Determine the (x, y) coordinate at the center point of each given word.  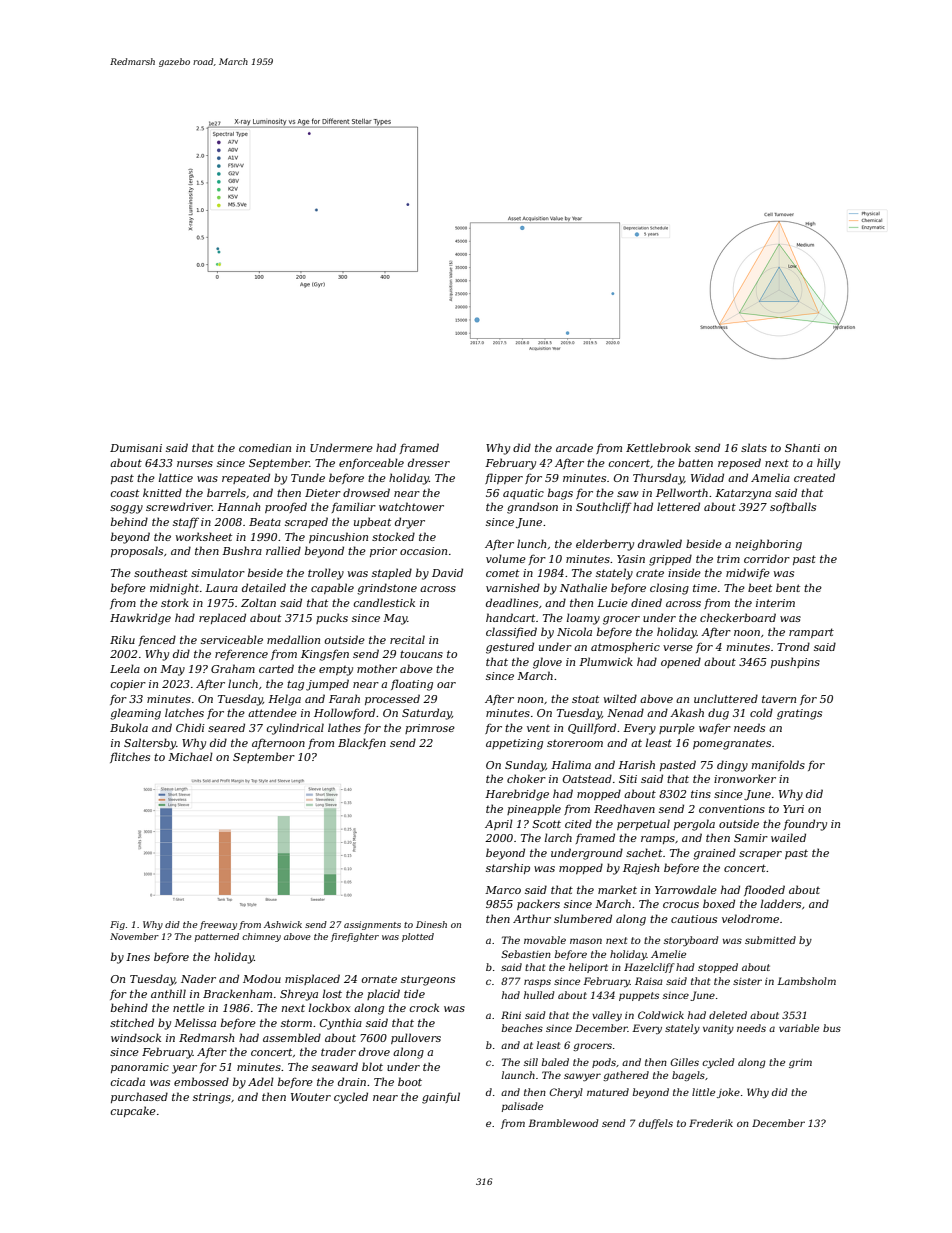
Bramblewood (563, 1123)
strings (212, 1098)
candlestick (384, 602)
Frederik (711, 1123)
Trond (793, 646)
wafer (715, 728)
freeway (218, 925)
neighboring (769, 545)
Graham (233, 668)
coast (124, 493)
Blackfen (362, 743)
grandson (532, 508)
